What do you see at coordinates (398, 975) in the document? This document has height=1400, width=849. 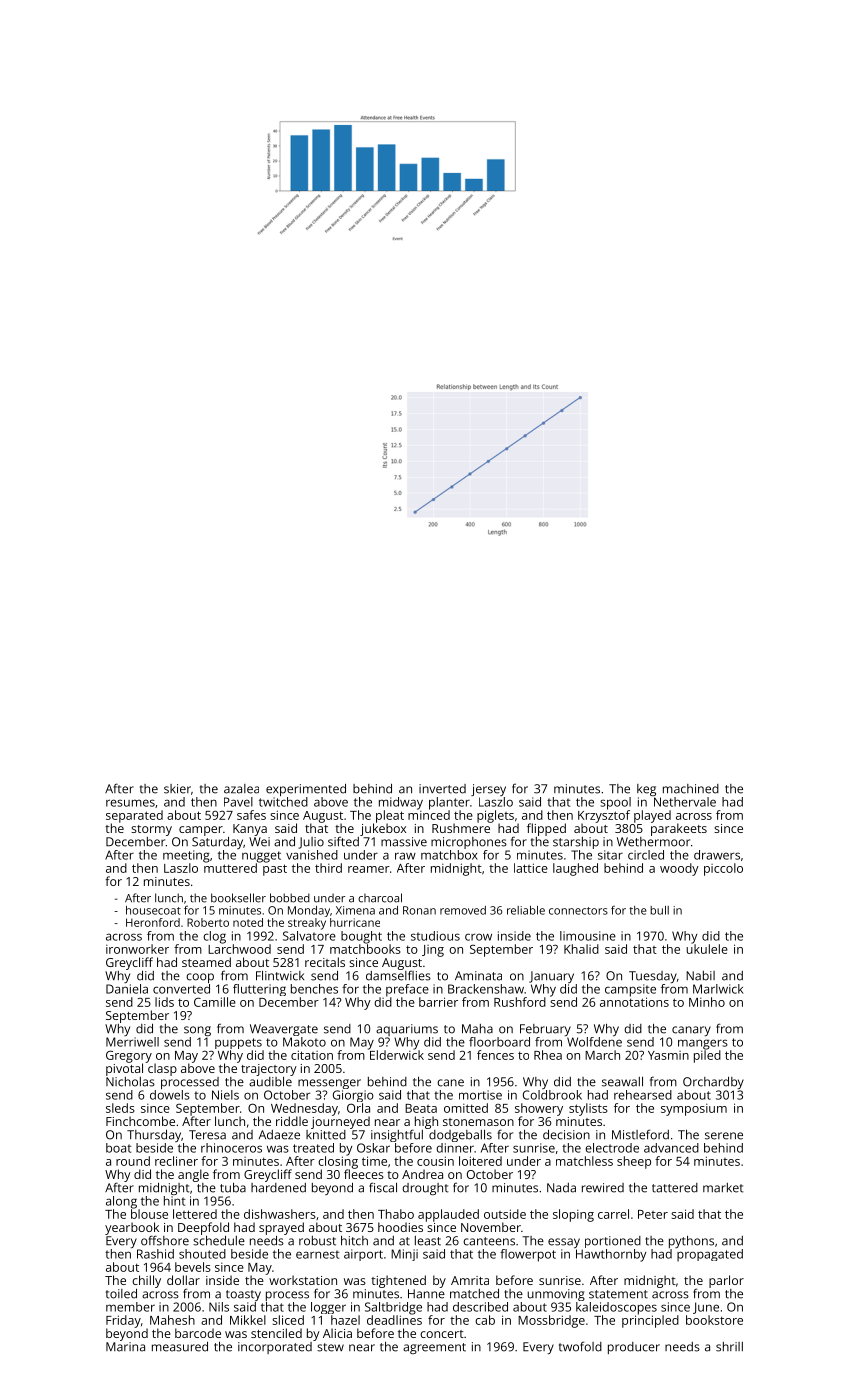 I see `damselflies` at bounding box center [398, 975].
